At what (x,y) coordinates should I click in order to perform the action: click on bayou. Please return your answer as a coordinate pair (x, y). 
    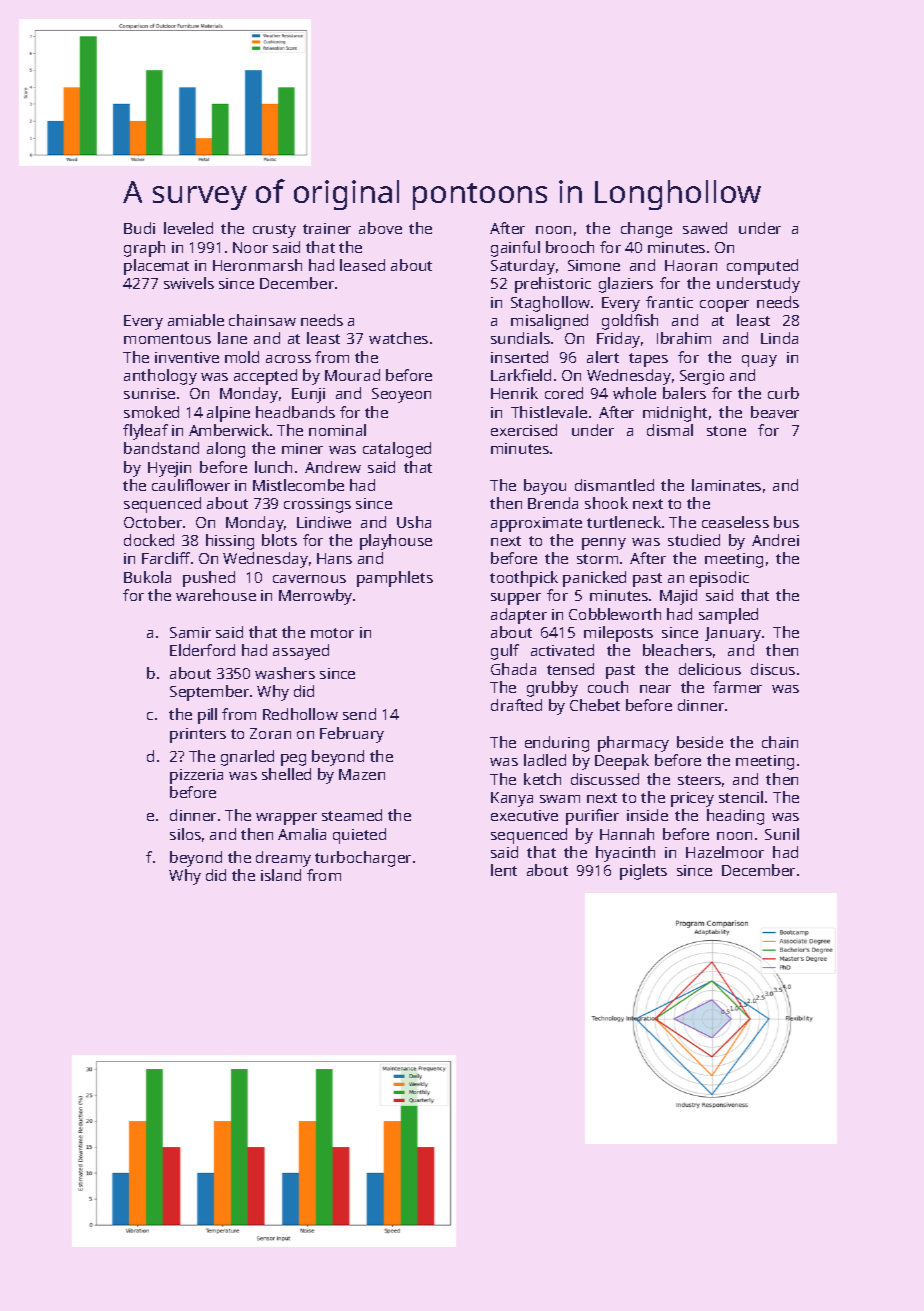
    Looking at the image, I should click on (545, 487).
